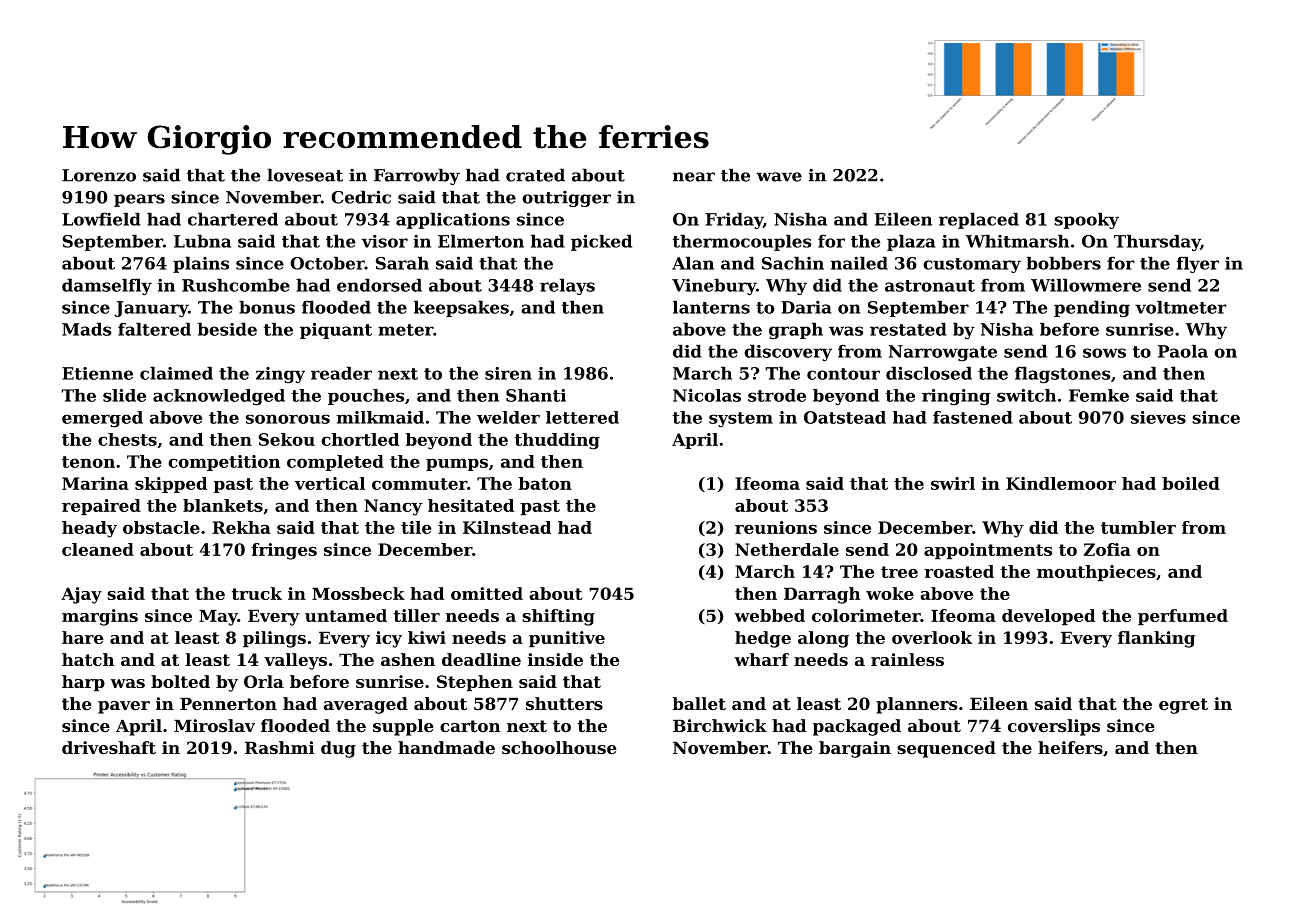 This screenshot has width=1308, height=924. I want to click on chartered, so click(233, 219).
